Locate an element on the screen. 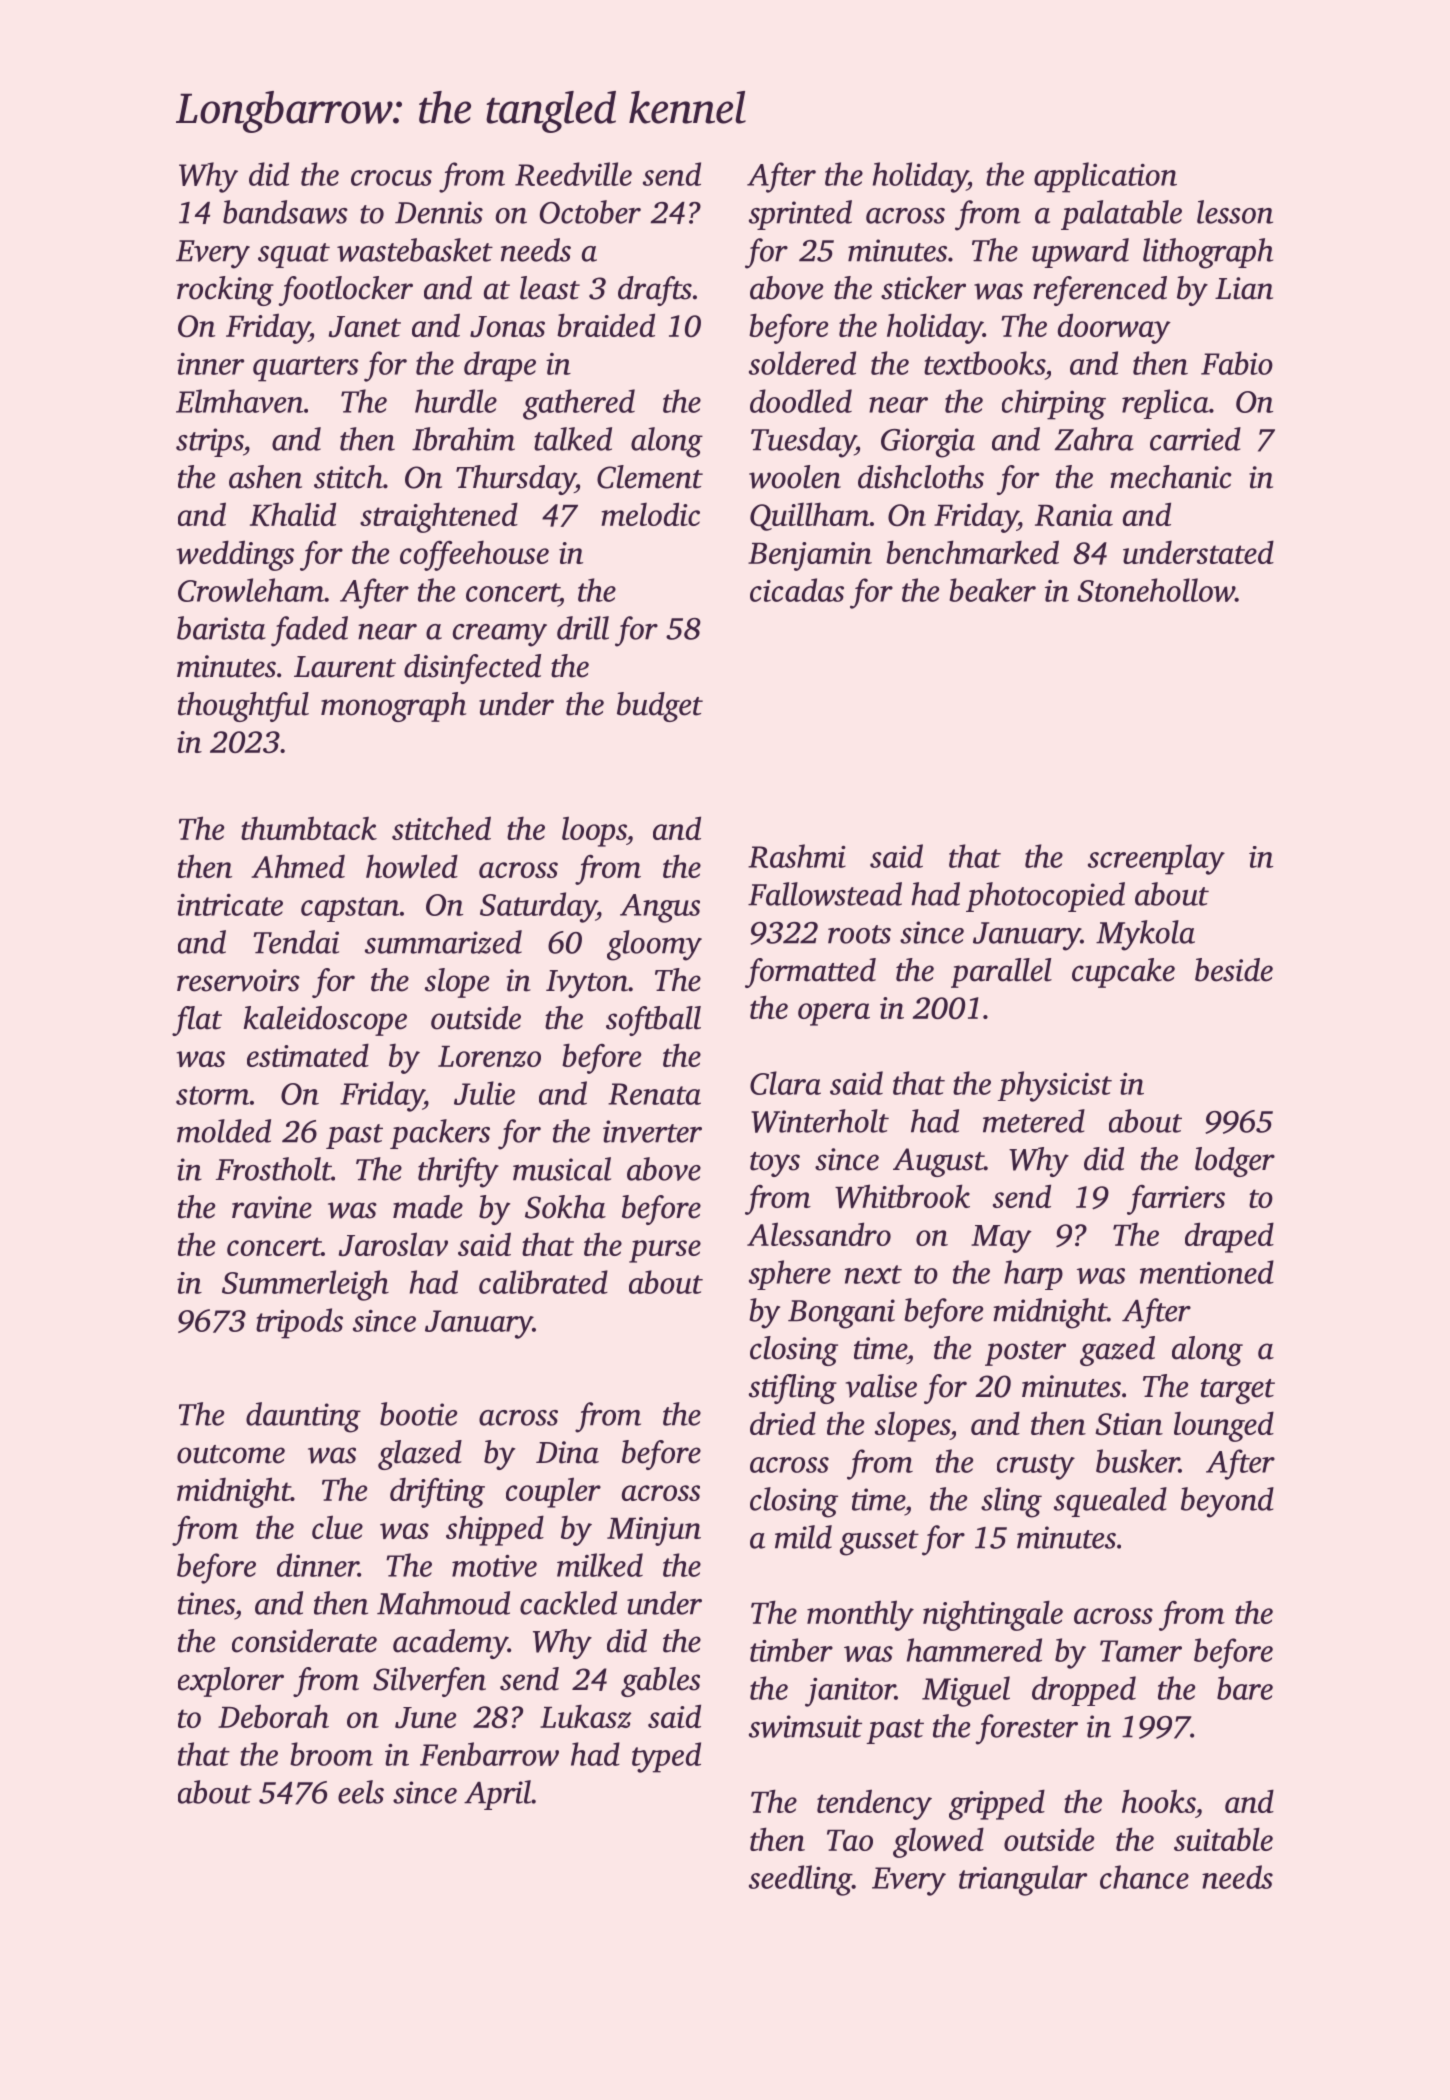 The width and height of the screenshot is (1450, 2100). crocus is located at coordinates (391, 178).
